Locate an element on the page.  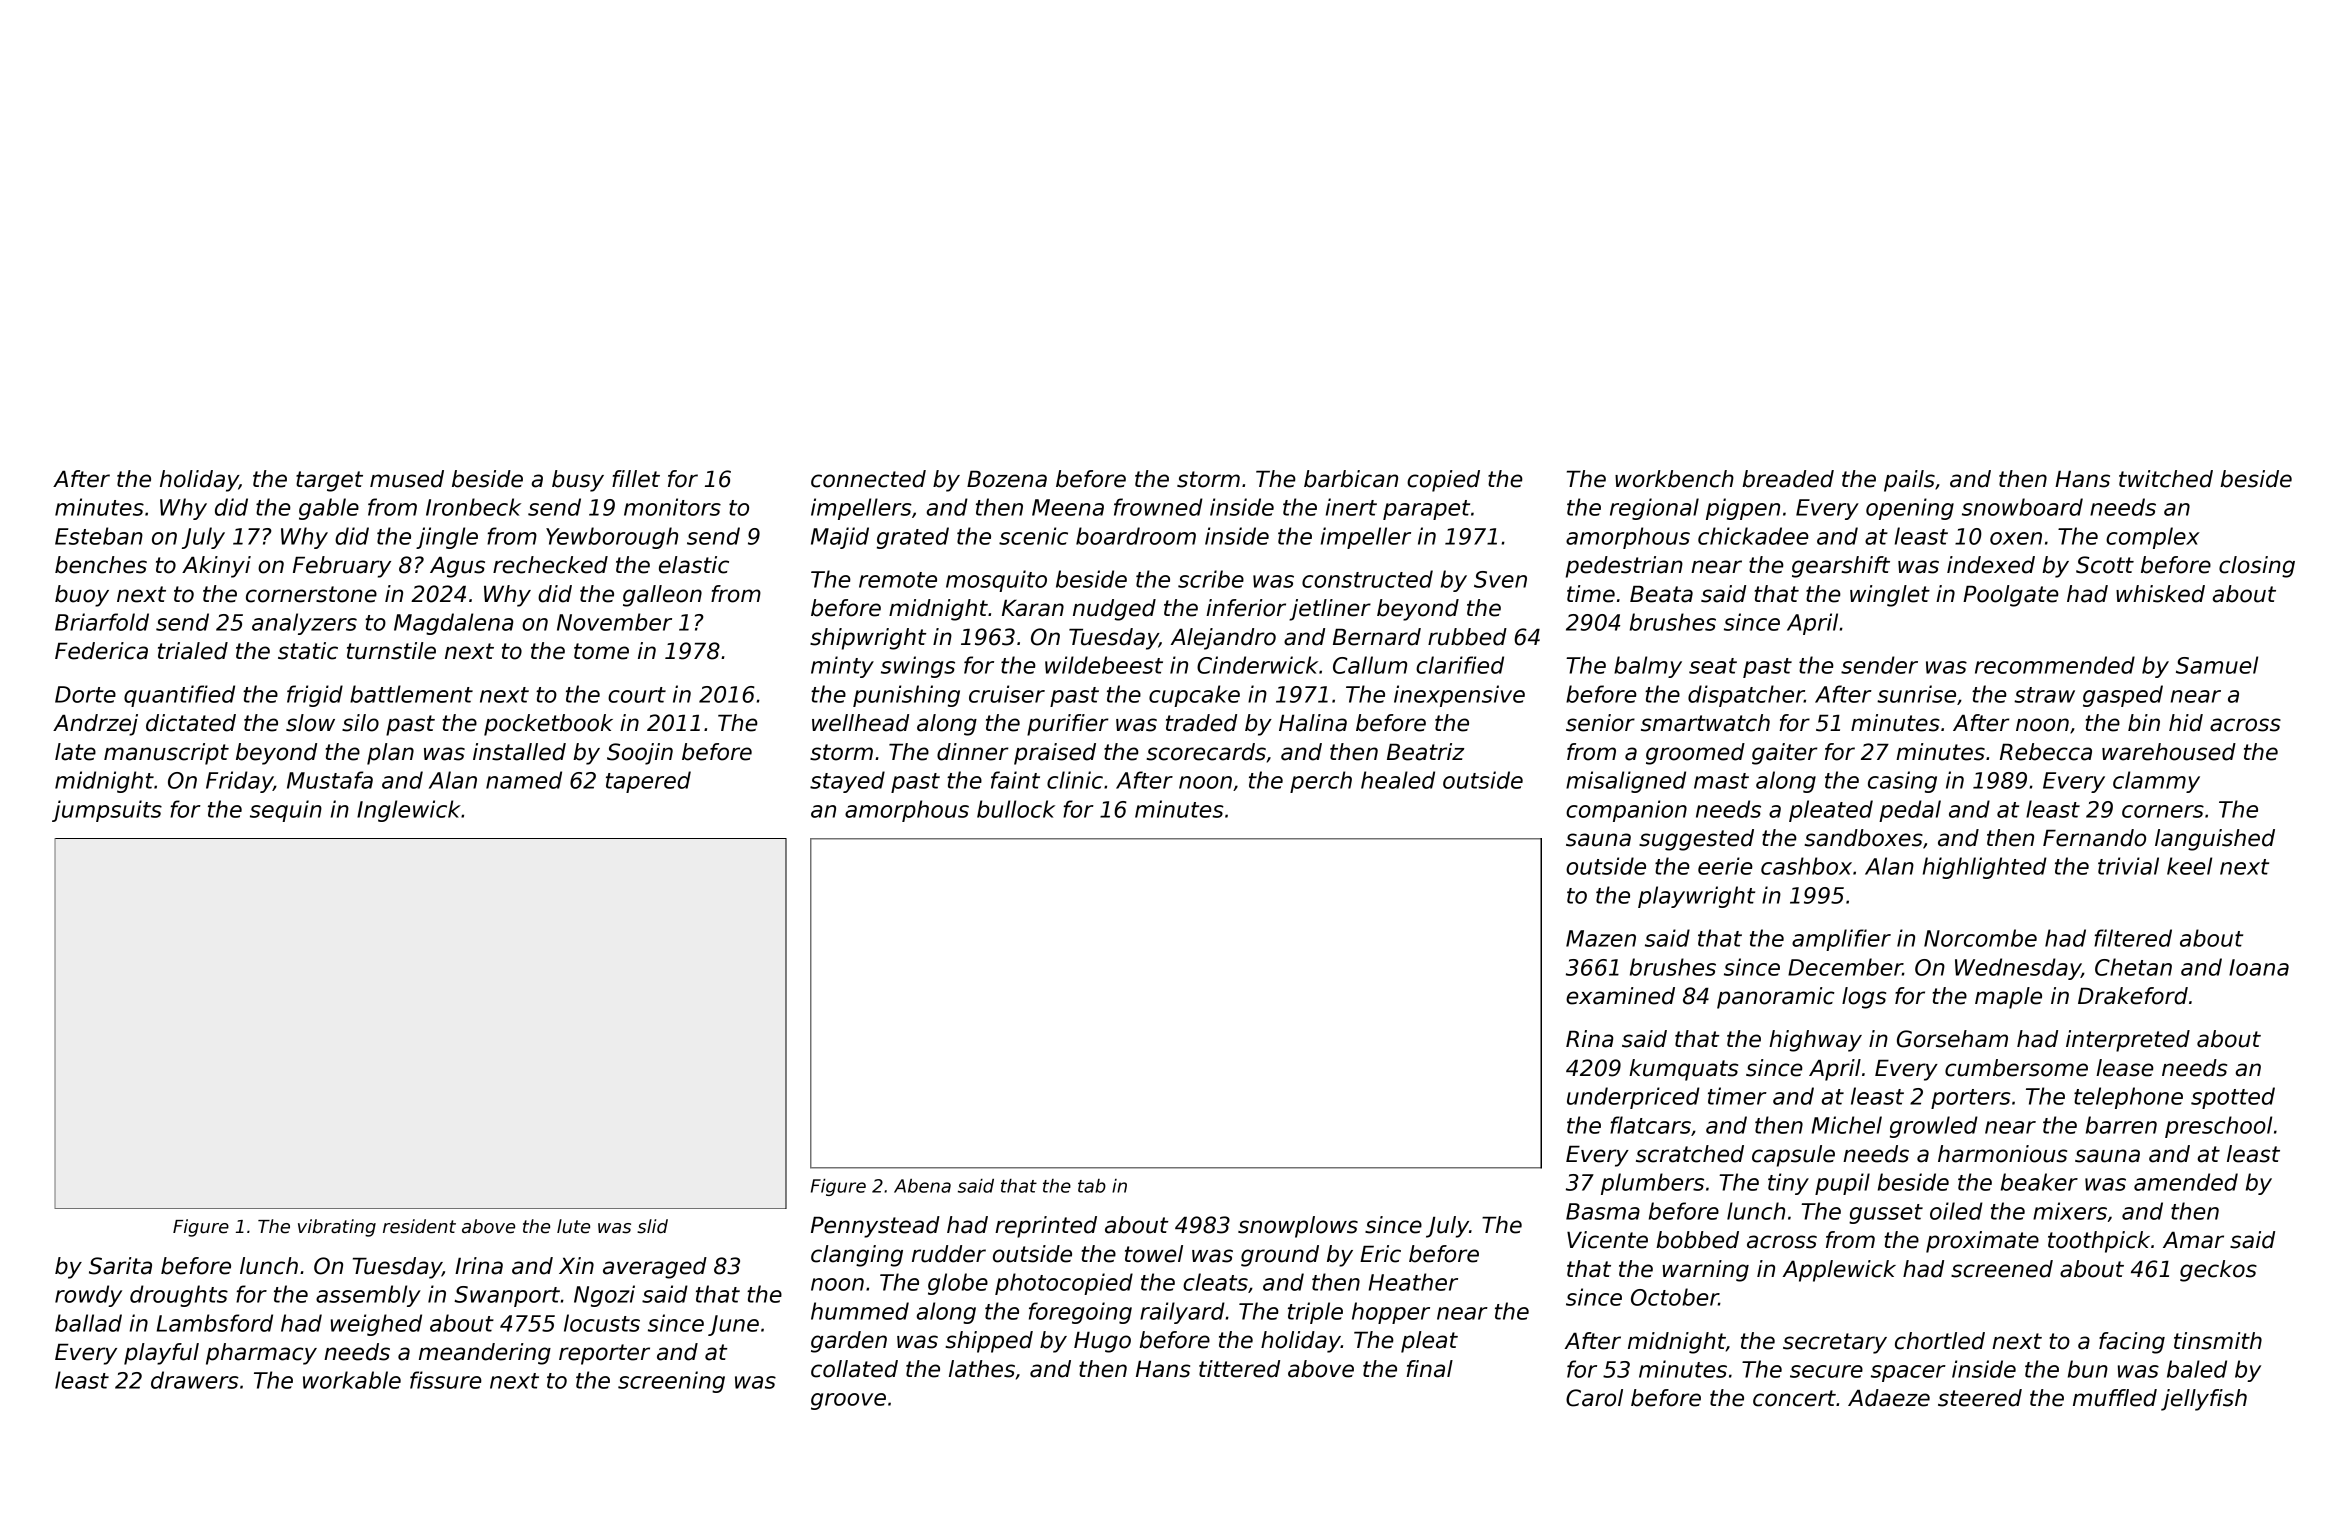
Bozena is located at coordinates (1007, 479).
